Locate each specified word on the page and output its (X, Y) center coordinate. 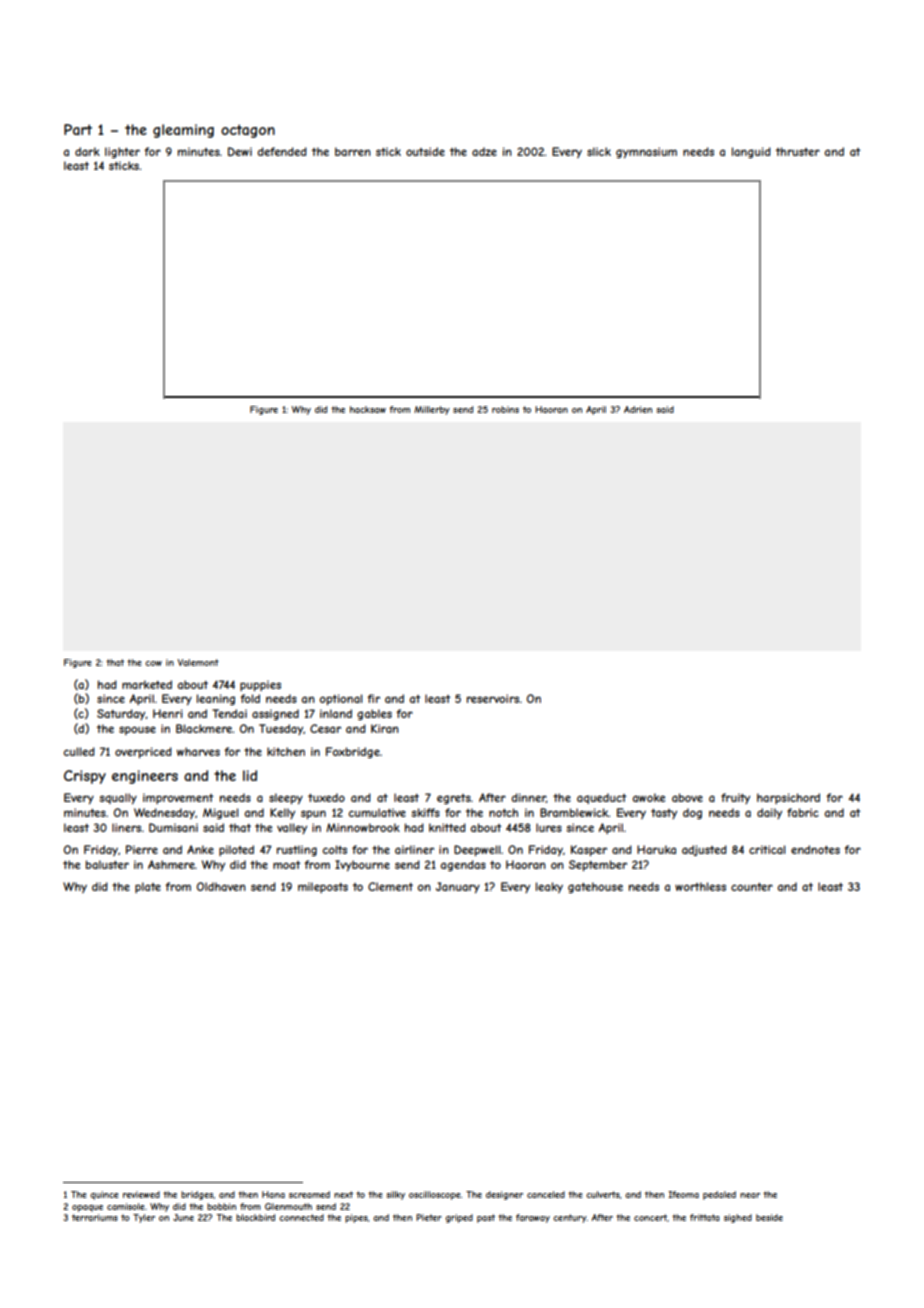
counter (752, 887)
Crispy (85, 777)
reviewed (141, 1194)
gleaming (183, 131)
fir (373, 698)
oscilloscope (435, 1195)
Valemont (198, 662)
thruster (798, 151)
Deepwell (477, 850)
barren (353, 151)
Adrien (638, 409)
